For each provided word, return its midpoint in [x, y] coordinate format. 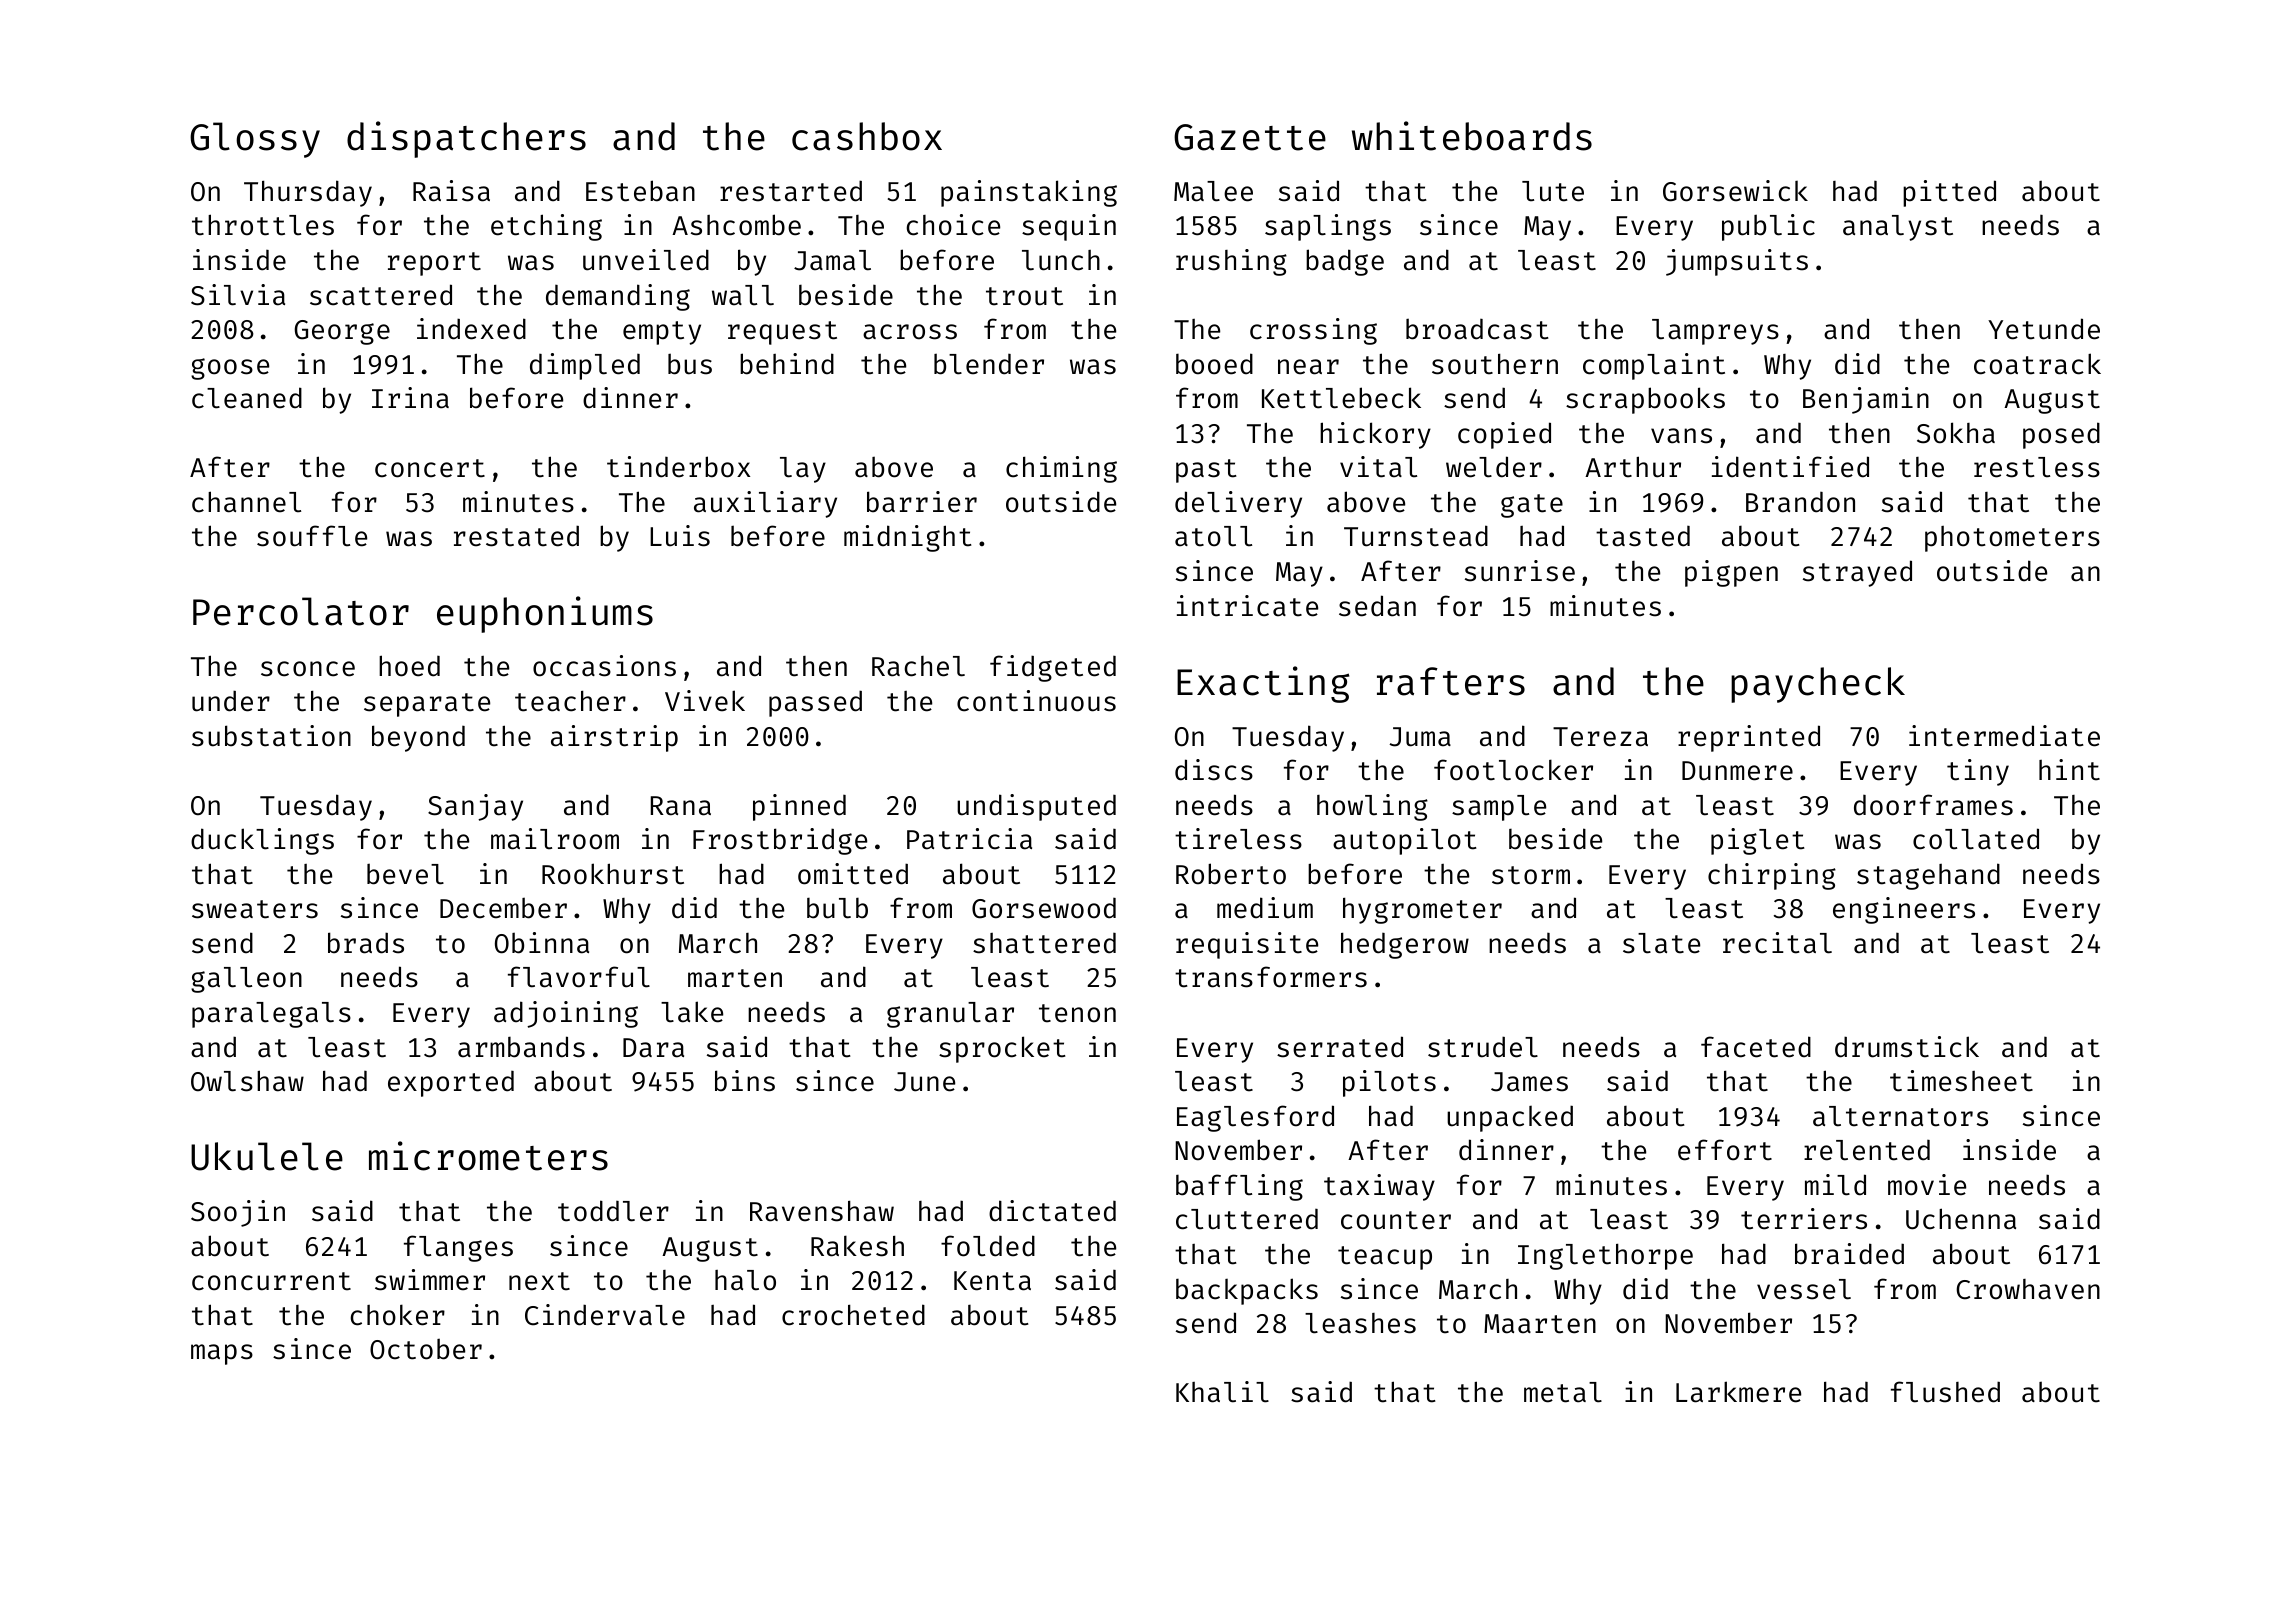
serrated [1340, 1047]
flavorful [579, 977]
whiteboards [1472, 136]
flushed [1945, 1392]
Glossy [255, 140]
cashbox [867, 136]
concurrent [271, 1281]
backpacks [1247, 1291]
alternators [1900, 1116]
